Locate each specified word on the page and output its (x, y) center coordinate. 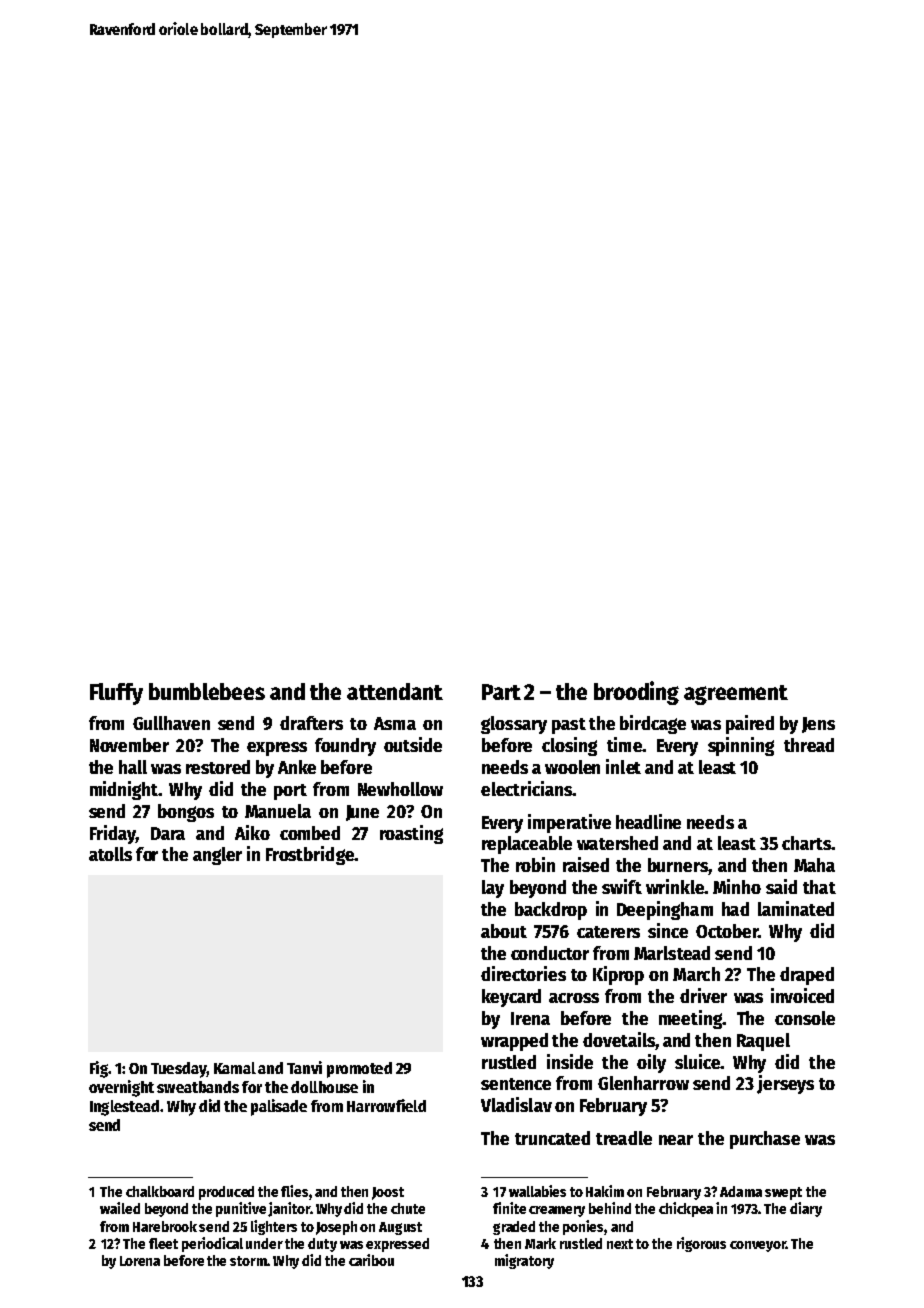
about (504, 931)
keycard (511, 998)
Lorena (140, 1261)
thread (809, 745)
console (805, 1018)
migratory (524, 1261)
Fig (99, 1069)
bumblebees (207, 691)
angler (217, 856)
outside (413, 744)
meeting (690, 1019)
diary (806, 1209)
